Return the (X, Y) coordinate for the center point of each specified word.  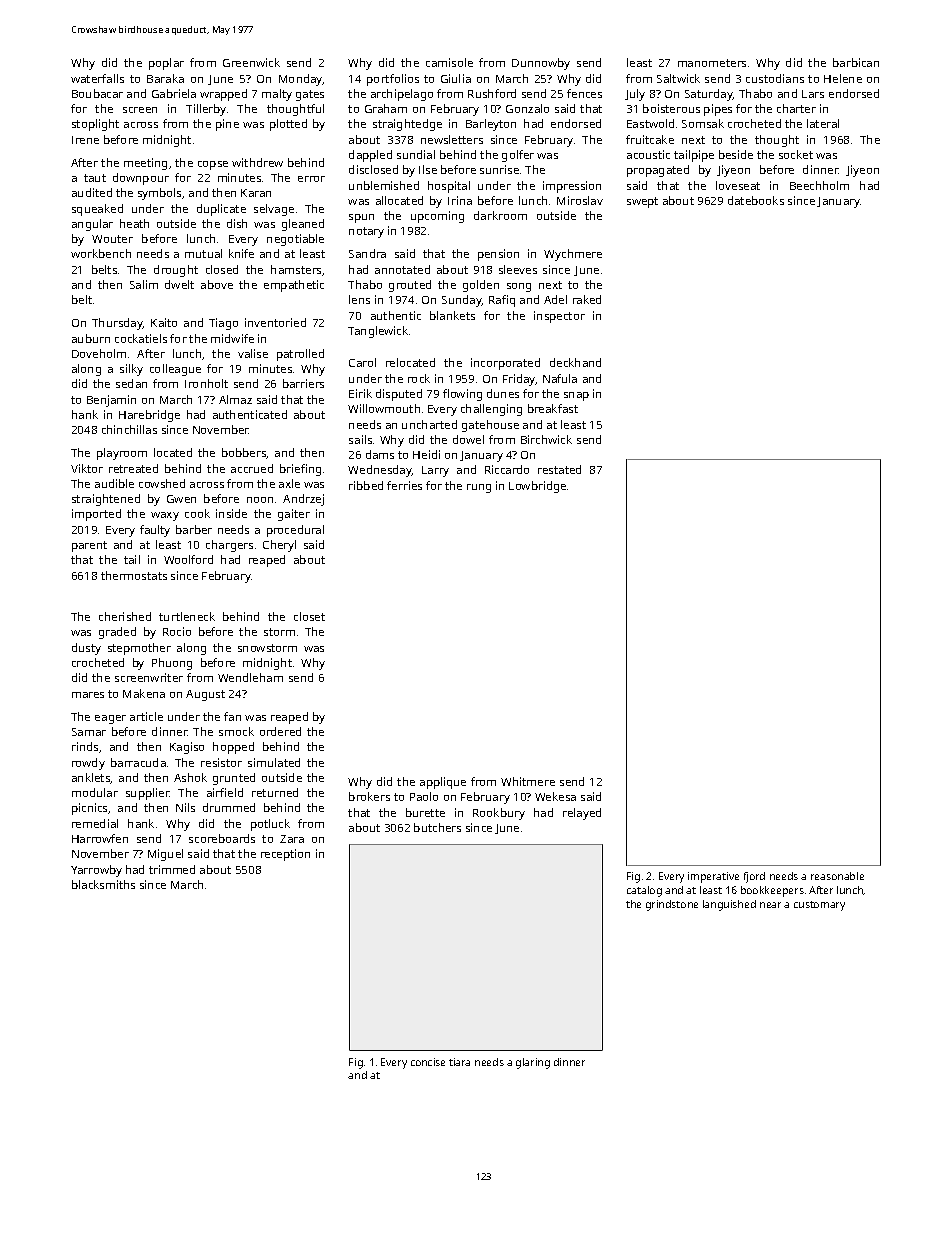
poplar (166, 64)
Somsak (703, 123)
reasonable (837, 876)
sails (360, 439)
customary (819, 906)
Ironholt (206, 383)
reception (285, 855)
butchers (437, 827)
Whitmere (528, 781)
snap (576, 396)
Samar (89, 732)
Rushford (492, 93)
